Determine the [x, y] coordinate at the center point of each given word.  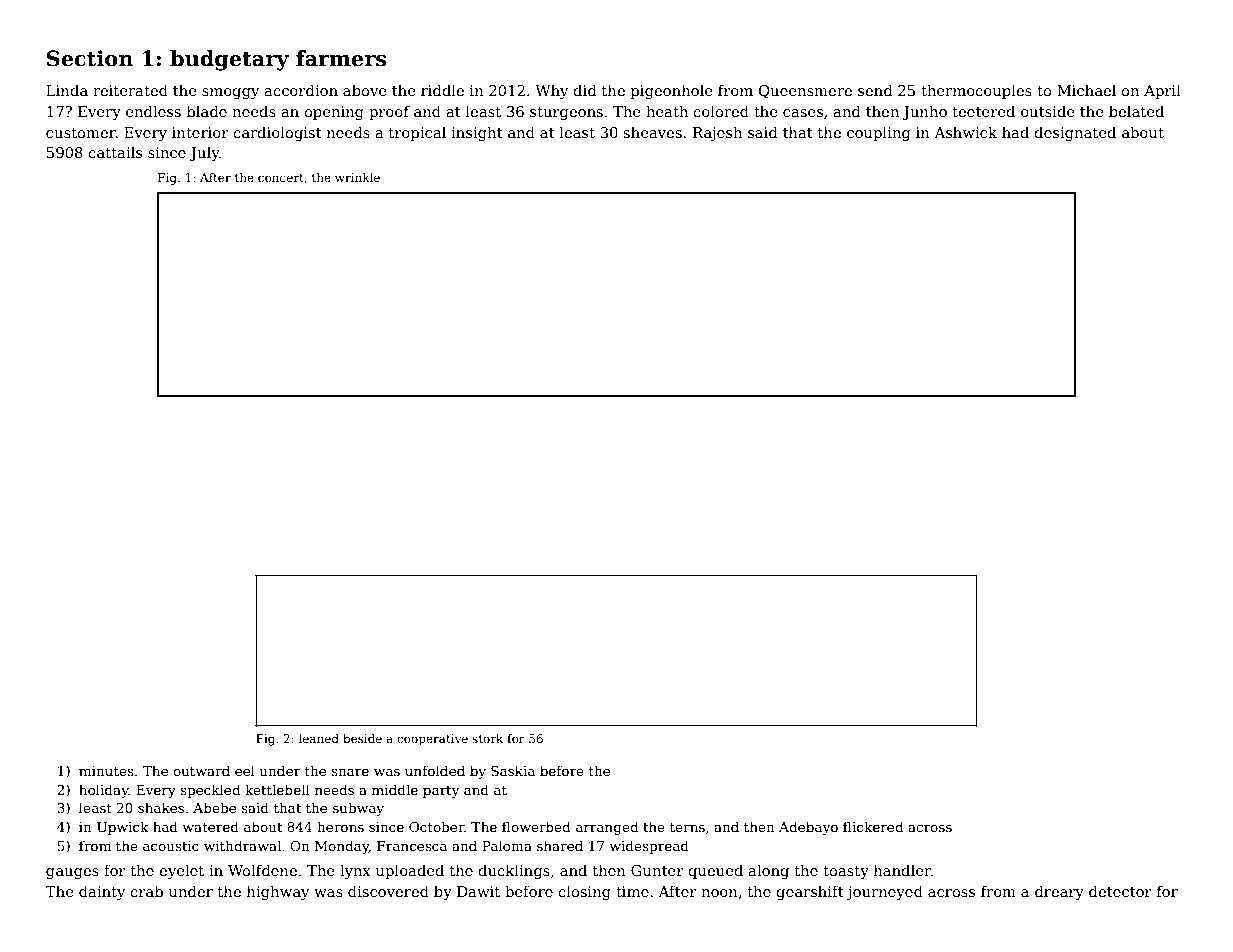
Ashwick [965, 132]
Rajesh [717, 133]
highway [278, 892]
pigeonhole [672, 91]
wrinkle [357, 177]
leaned [319, 738]
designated [1075, 133]
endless [153, 111]
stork [487, 738]
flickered [873, 826]
